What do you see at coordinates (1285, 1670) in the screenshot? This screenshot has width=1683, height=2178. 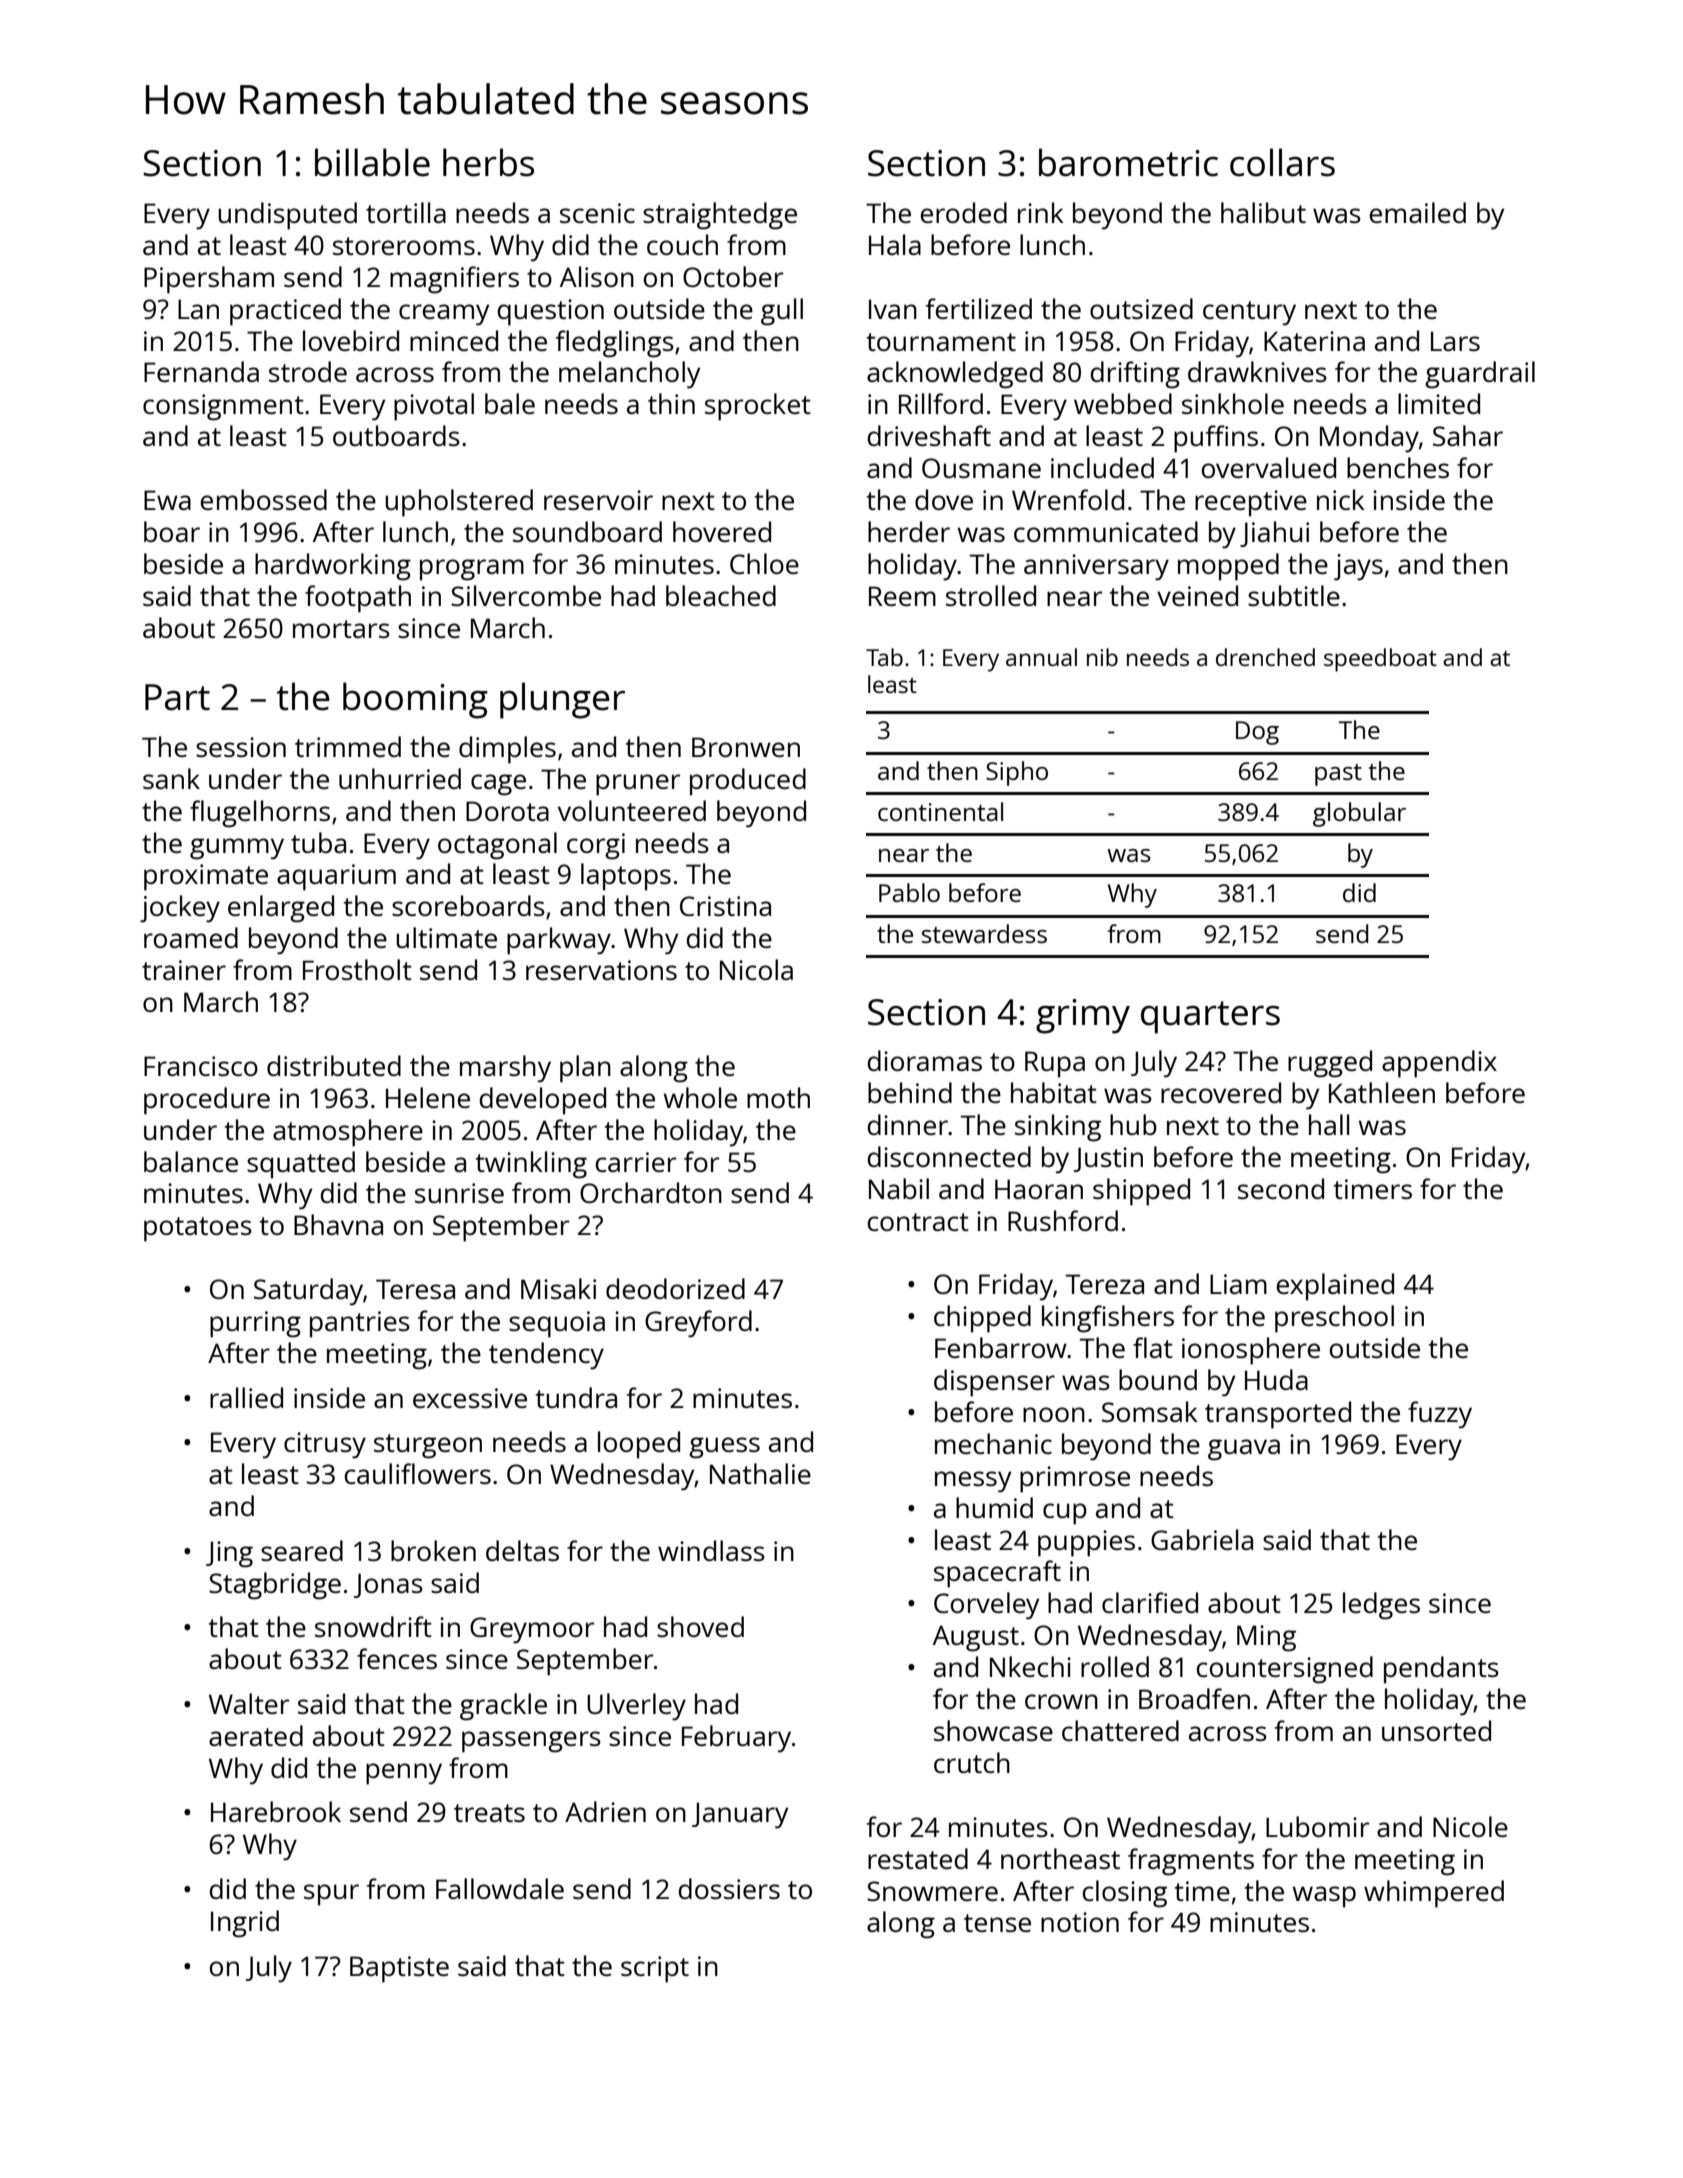 I see `countersigned` at bounding box center [1285, 1670].
